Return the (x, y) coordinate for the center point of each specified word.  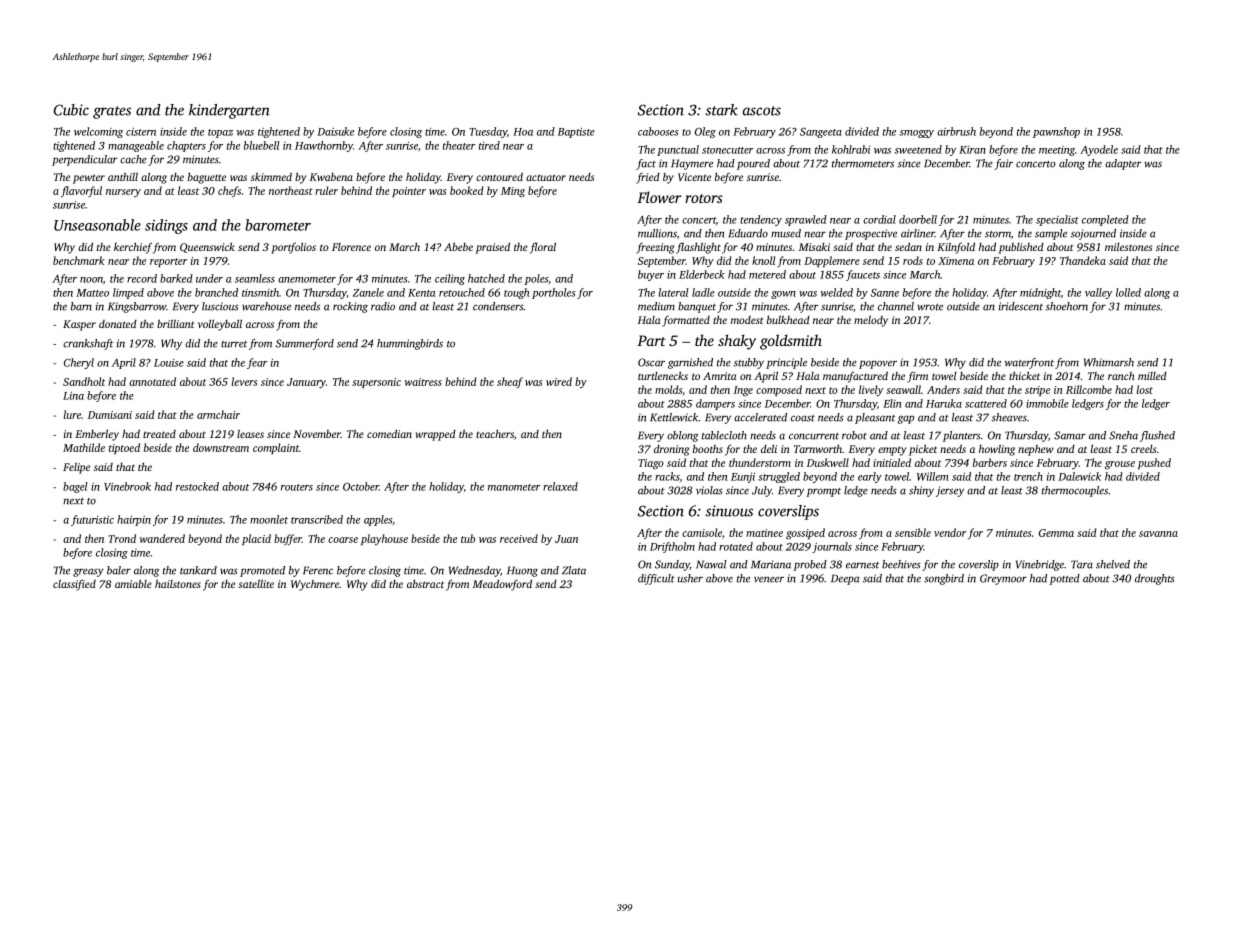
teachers (495, 433)
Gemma (1056, 533)
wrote (930, 307)
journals (832, 547)
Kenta (421, 293)
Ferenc (318, 570)
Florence (351, 247)
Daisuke (335, 131)
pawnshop (1056, 132)
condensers (498, 306)
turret (234, 344)
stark (722, 110)
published (1021, 248)
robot (854, 435)
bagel (75, 487)
